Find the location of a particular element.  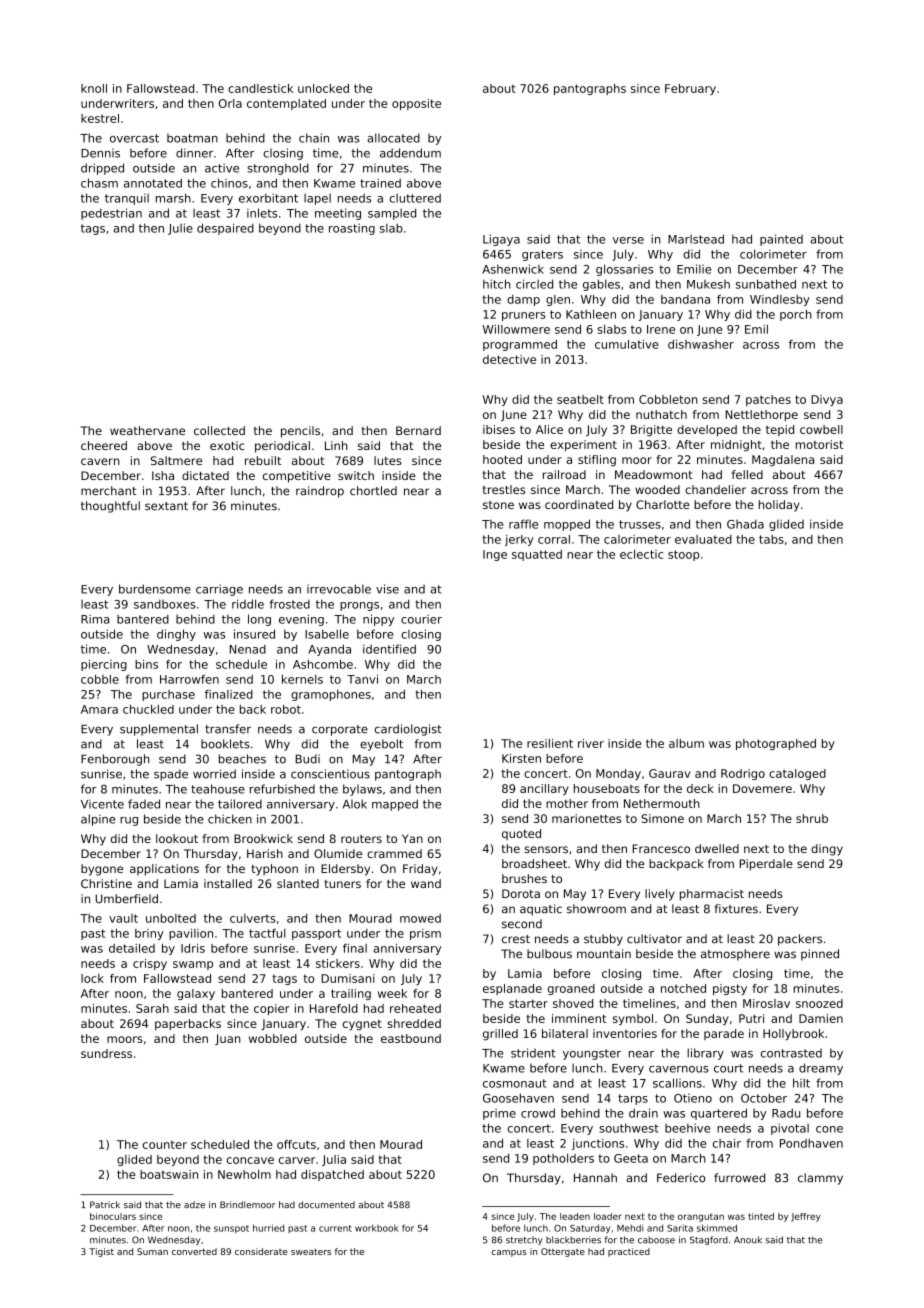

Kirsten is located at coordinates (521, 758).
